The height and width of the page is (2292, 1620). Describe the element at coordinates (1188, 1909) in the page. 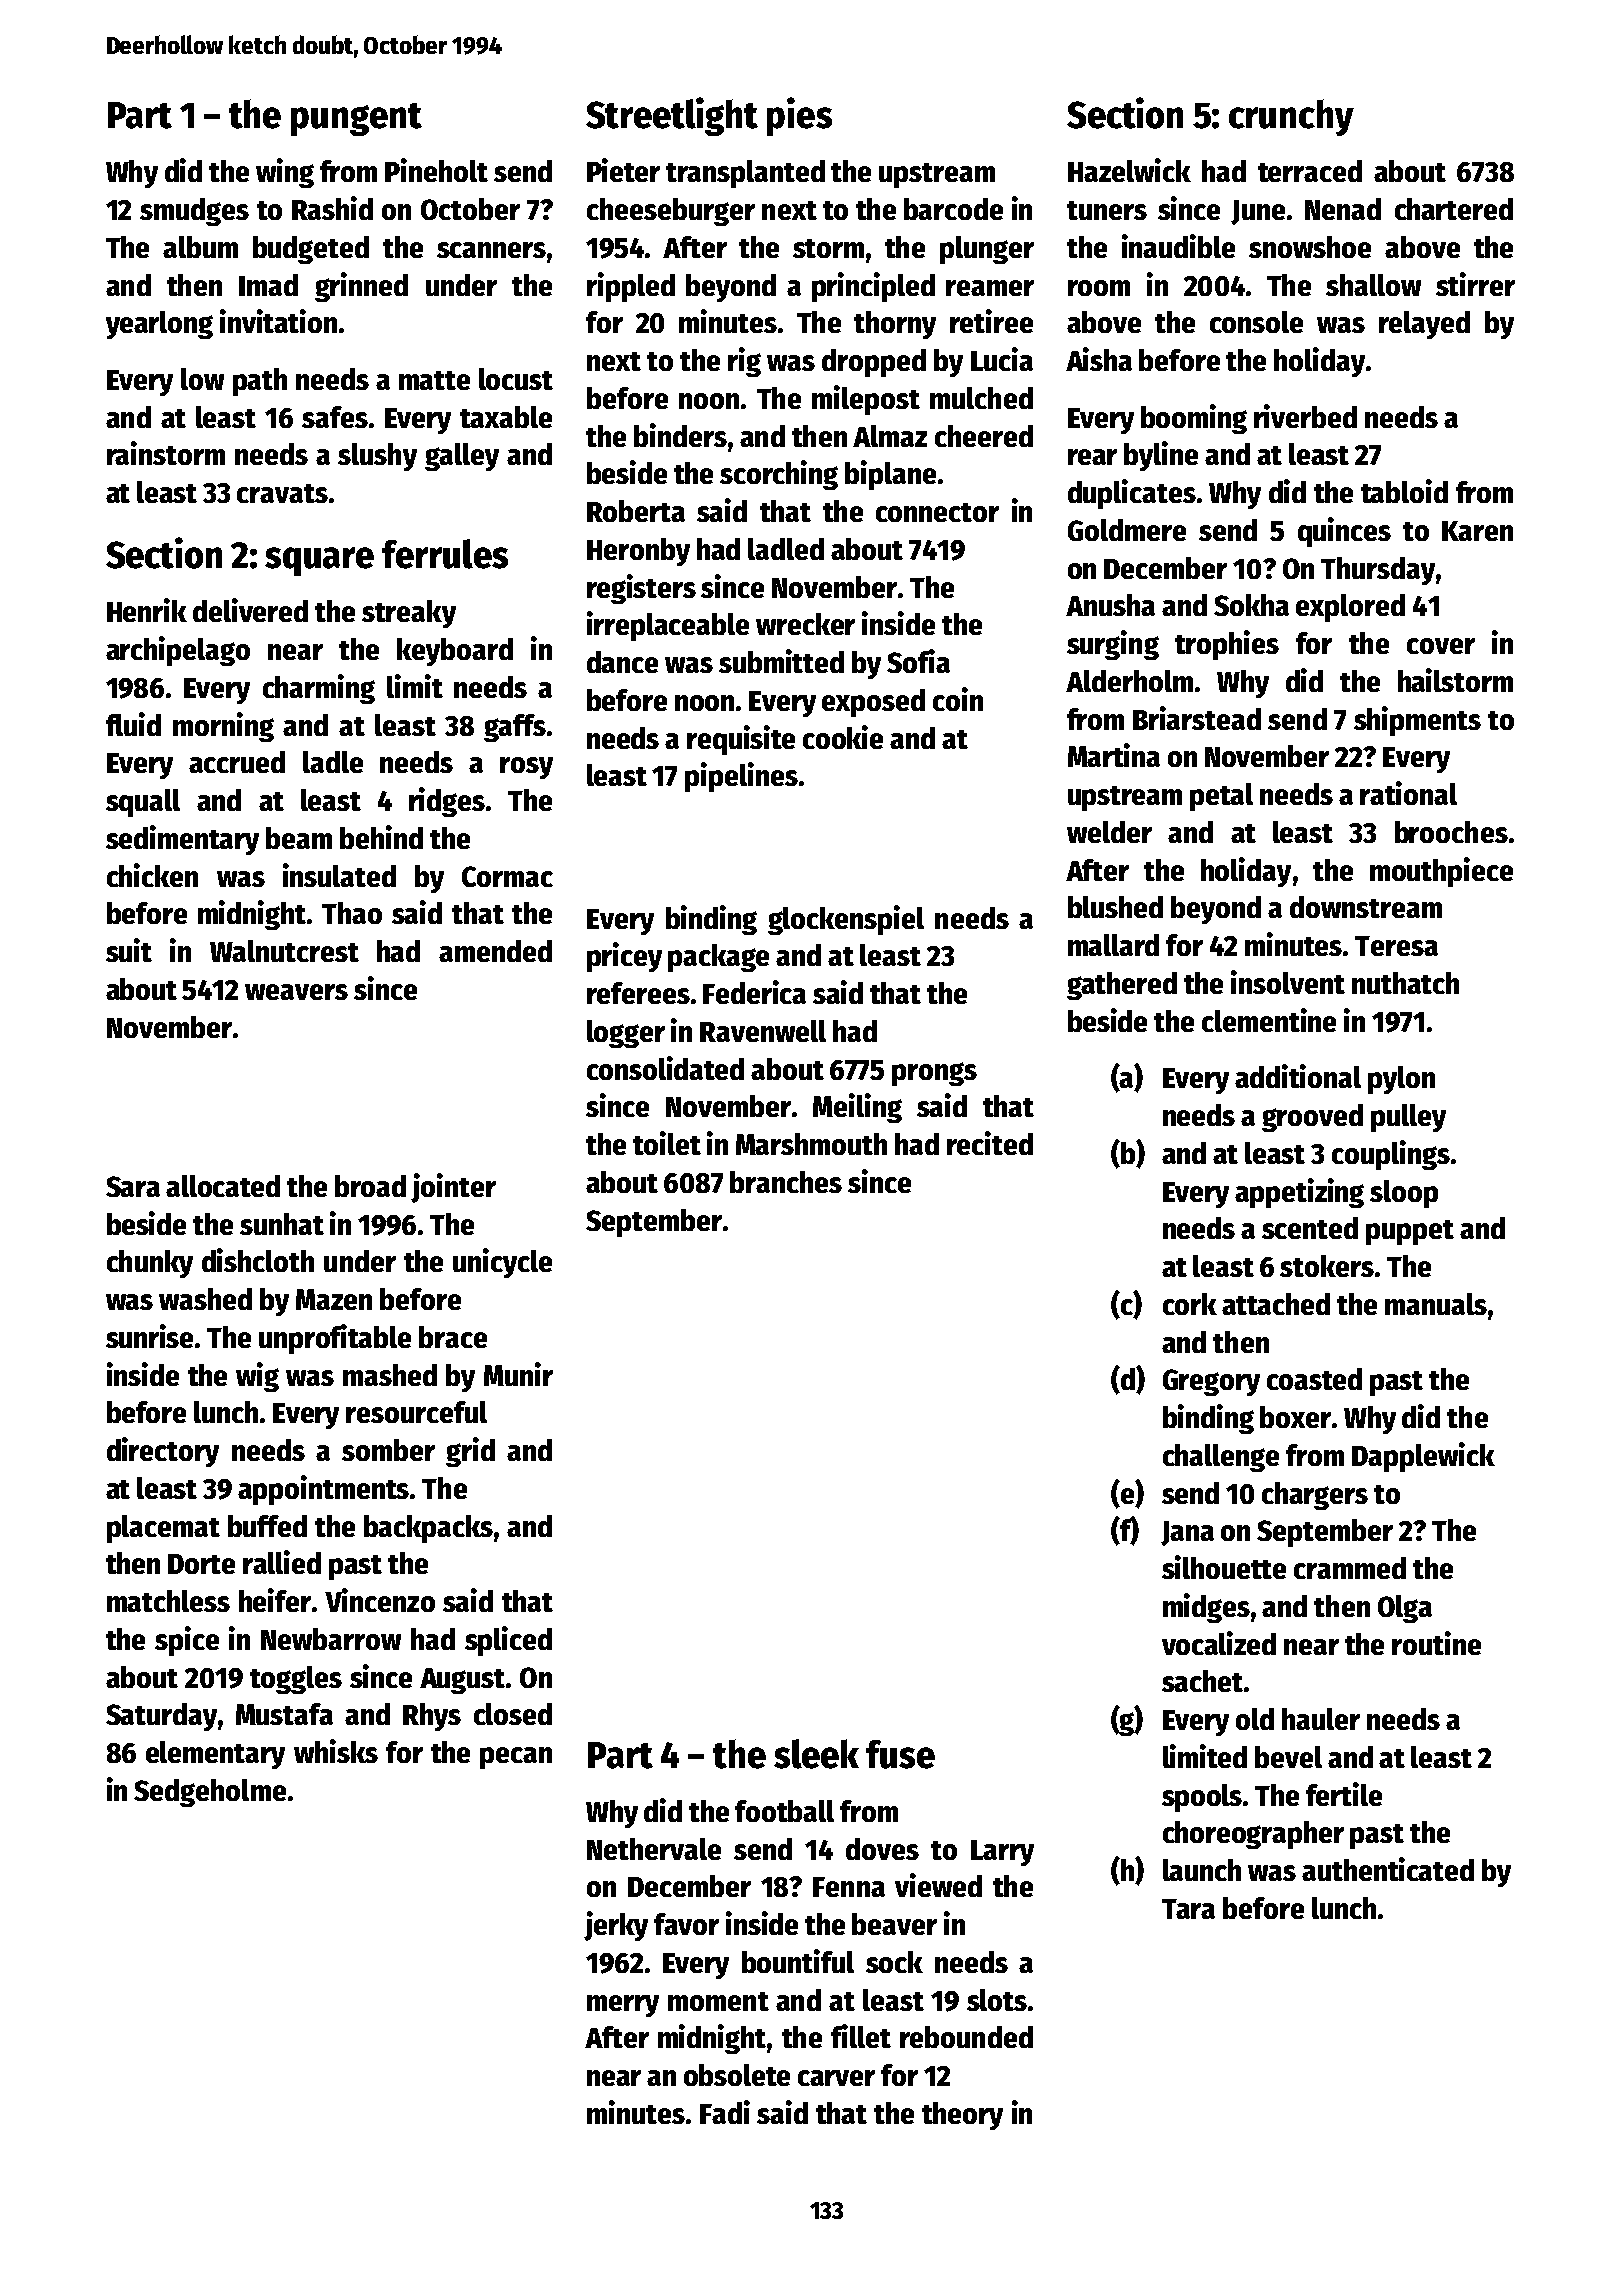

I see `Tara` at that location.
